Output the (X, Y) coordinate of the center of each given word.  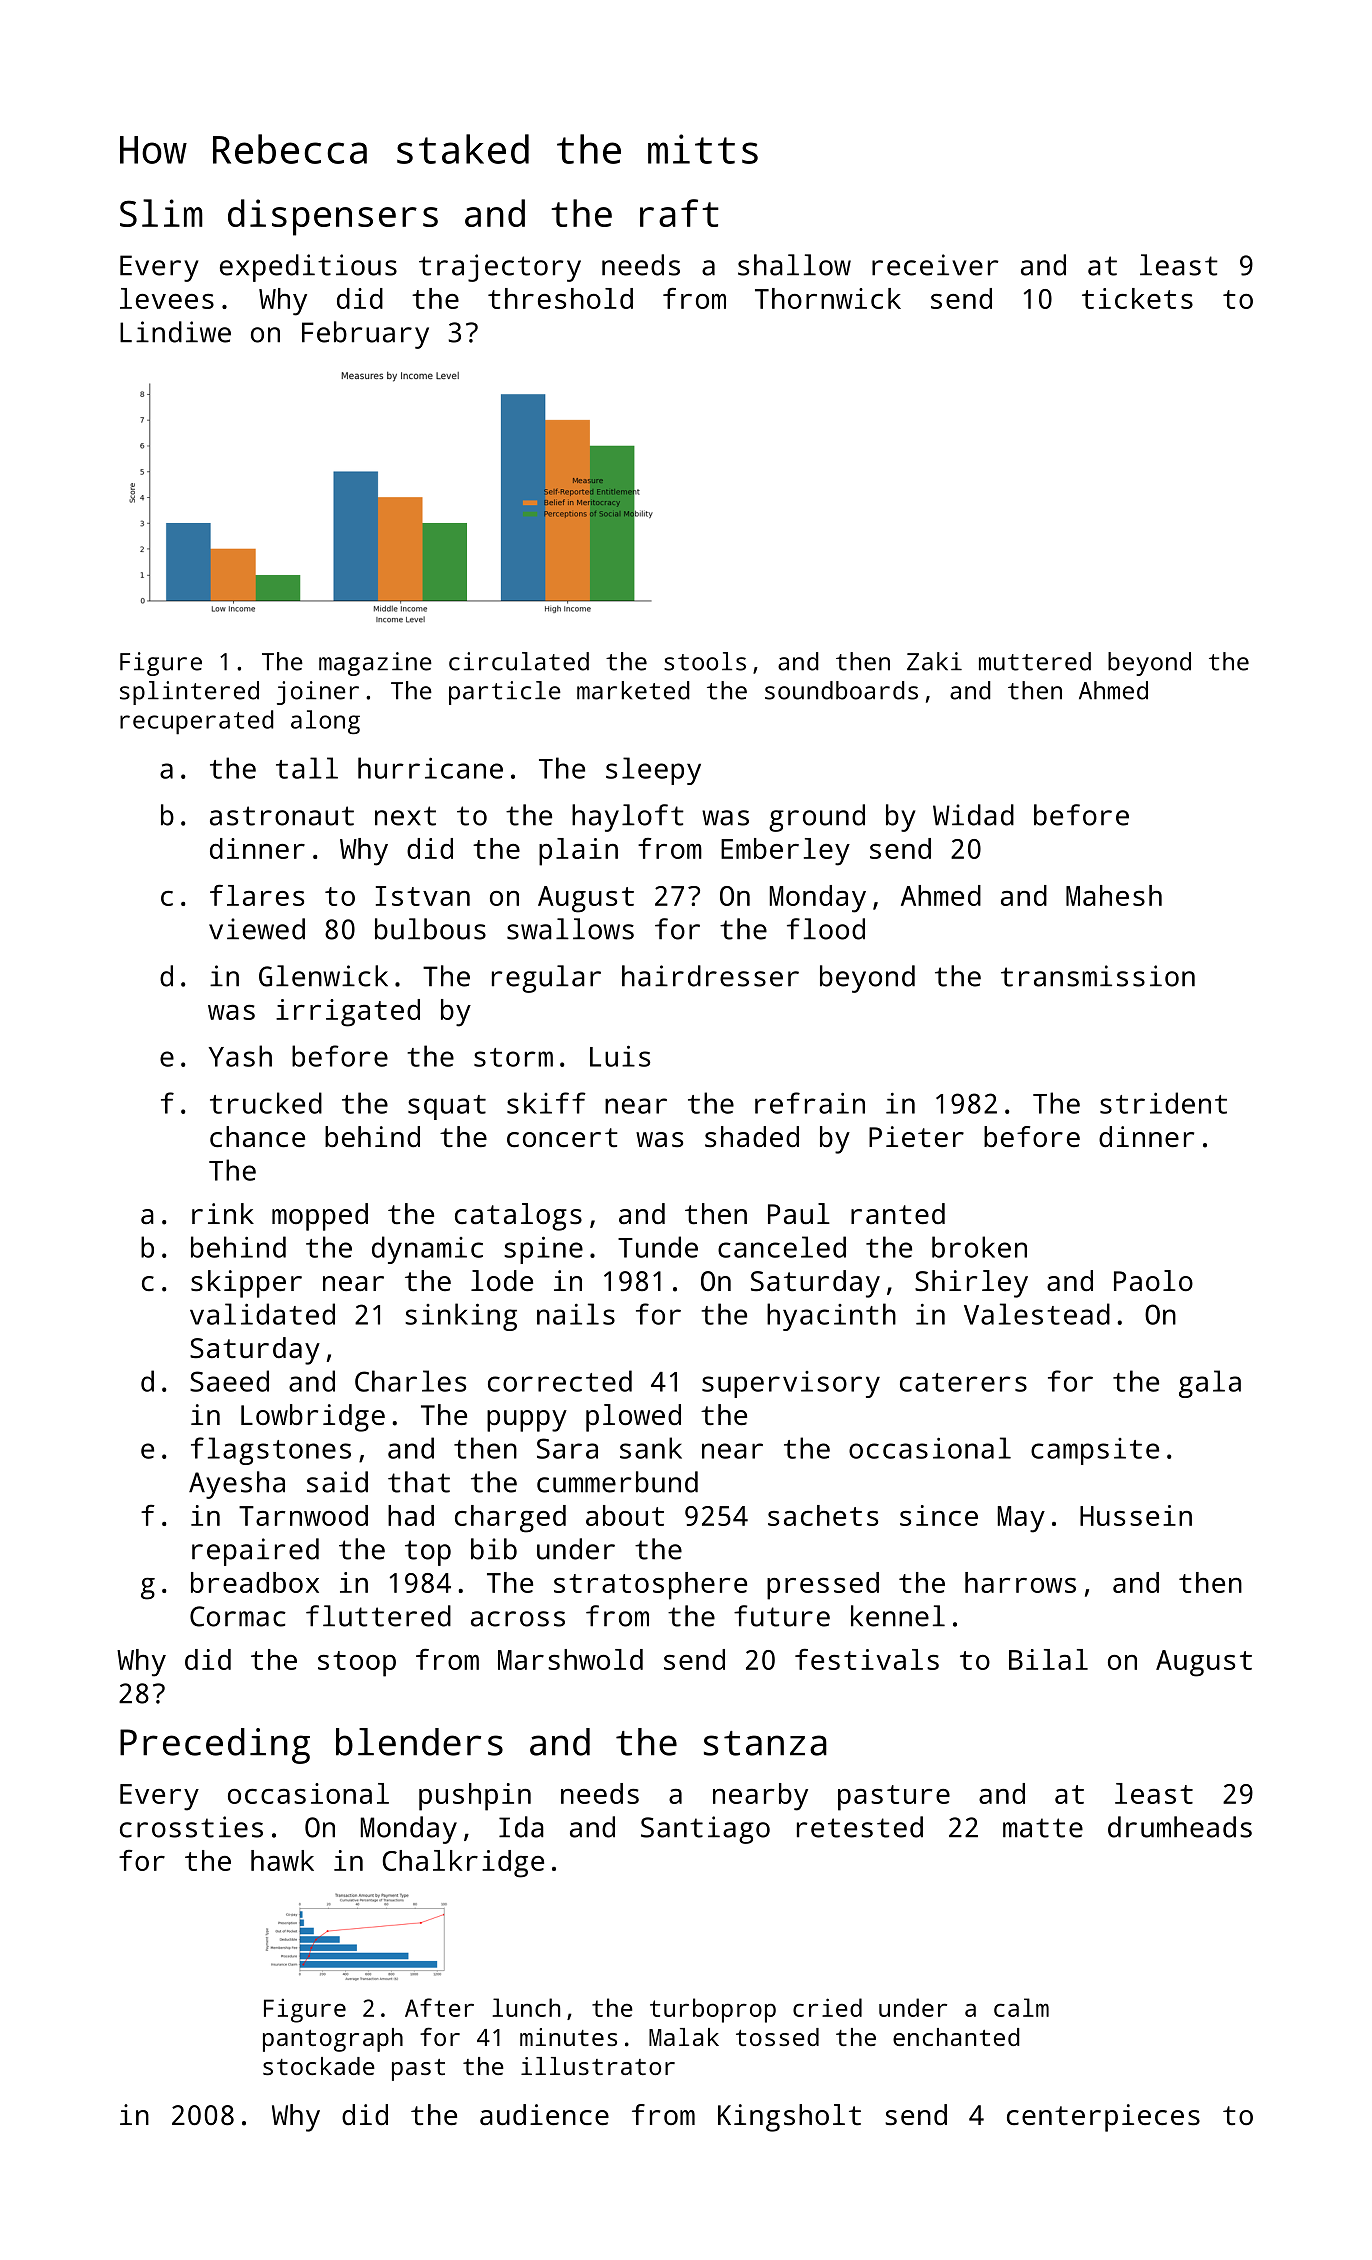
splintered (189, 693)
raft (679, 213)
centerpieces (1103, 2118)
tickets (1137, 298)
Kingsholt (789, 2118)
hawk (282, 1860)
